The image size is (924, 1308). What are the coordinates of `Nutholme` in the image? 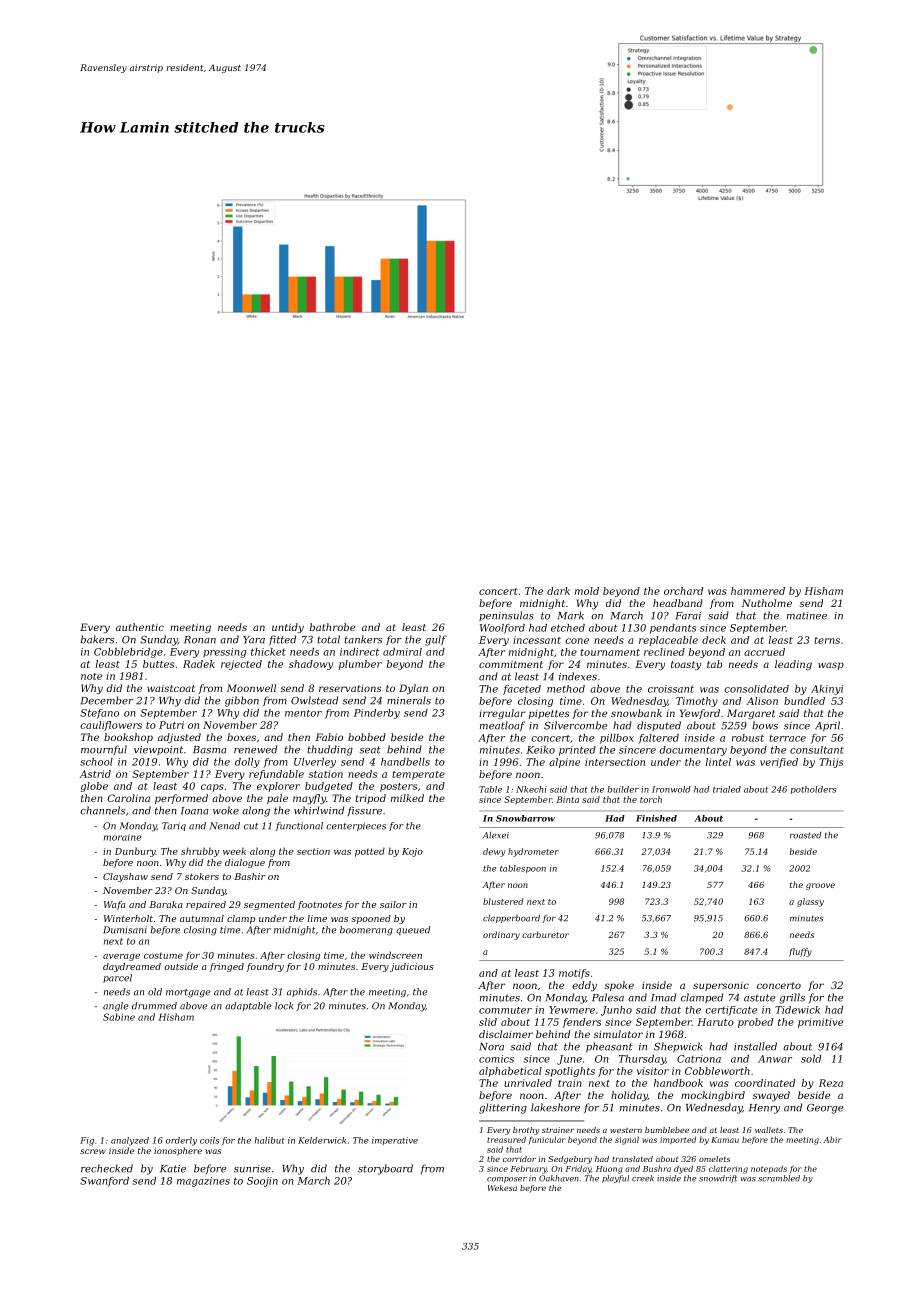 It's located at (767, 603).
